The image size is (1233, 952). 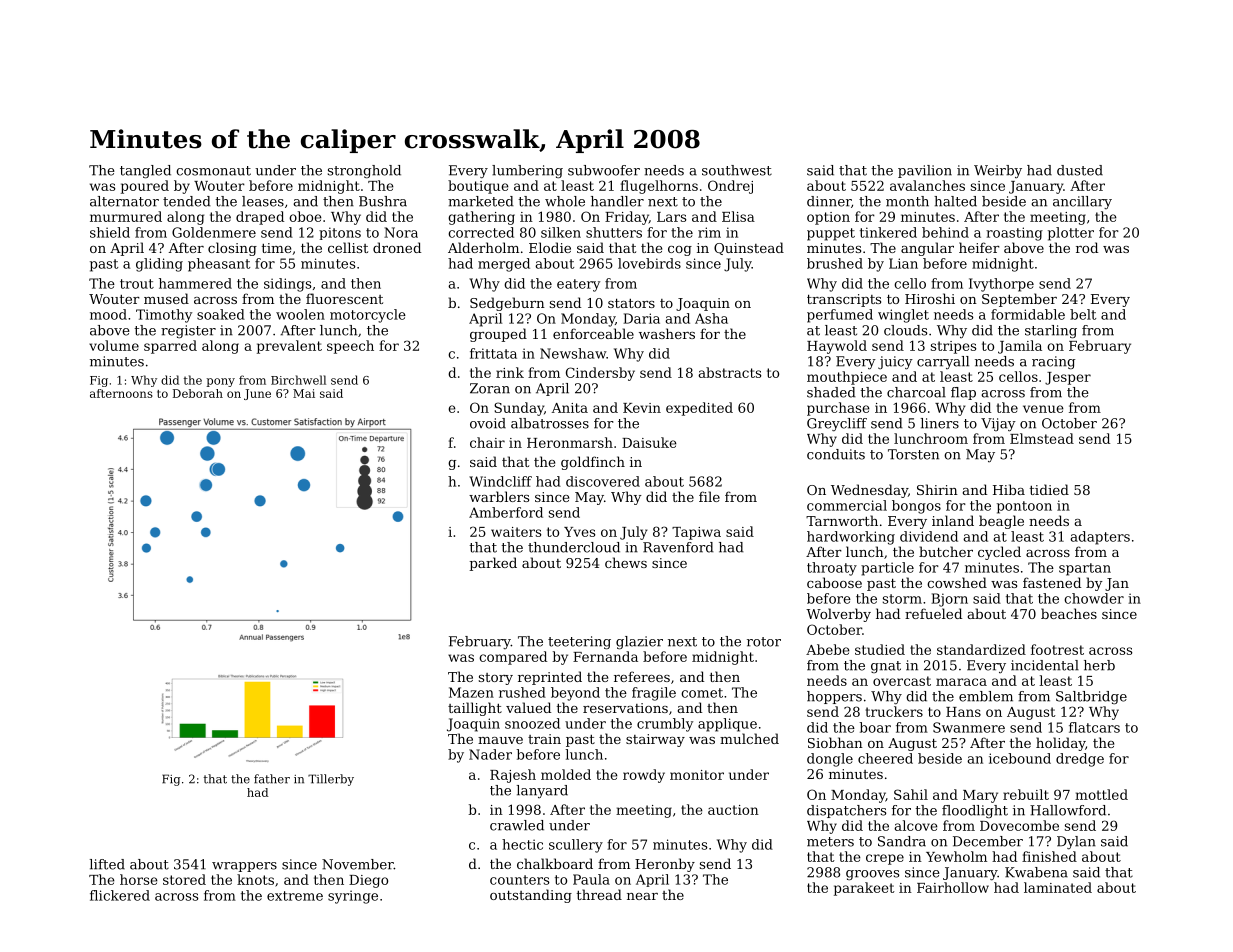 What do you see at coordinates (493, 564) in the screenshot?
I see `parked` at bounding box center [493, 564].
